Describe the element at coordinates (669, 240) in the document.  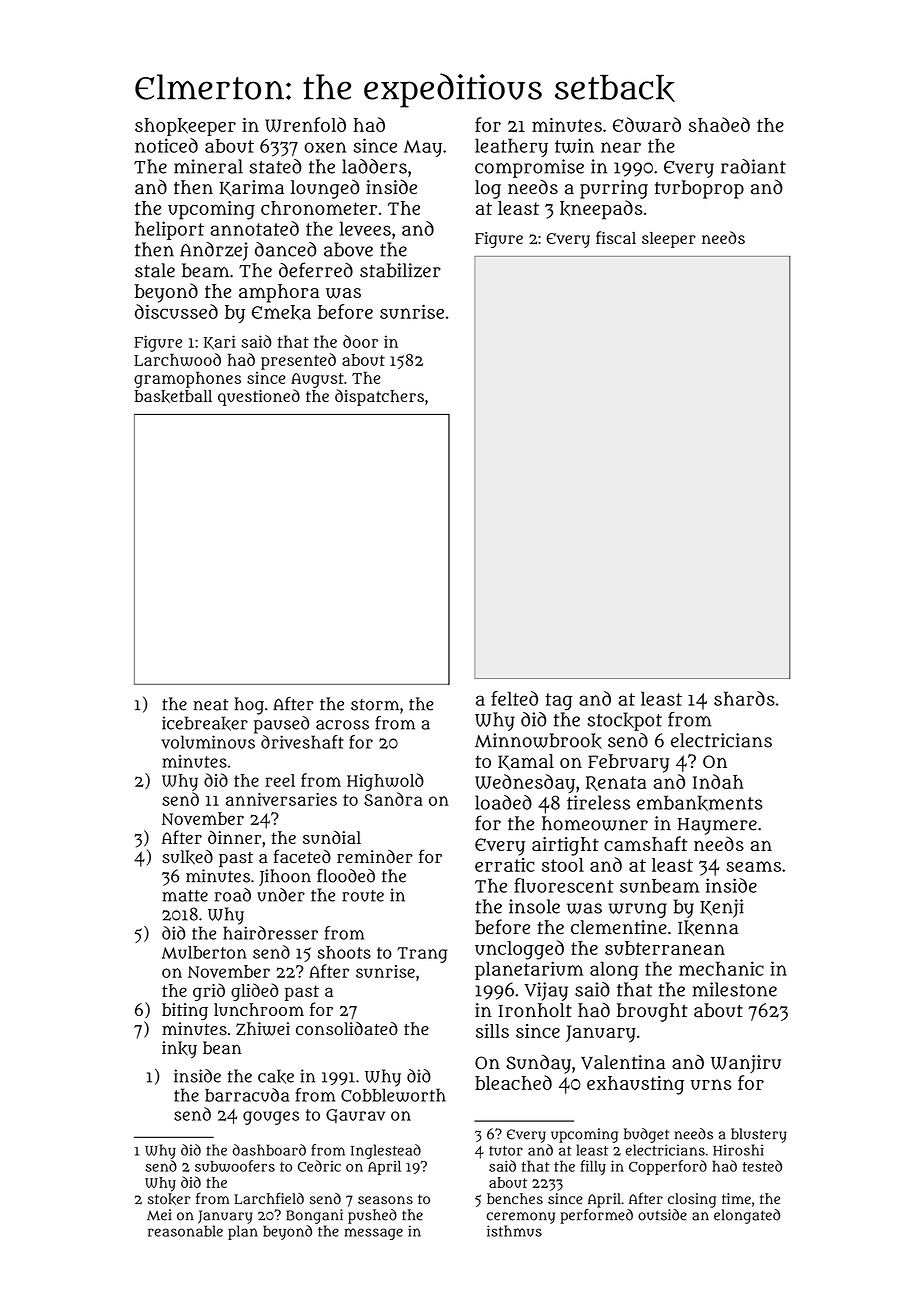
I see `sleeper` at that location.
